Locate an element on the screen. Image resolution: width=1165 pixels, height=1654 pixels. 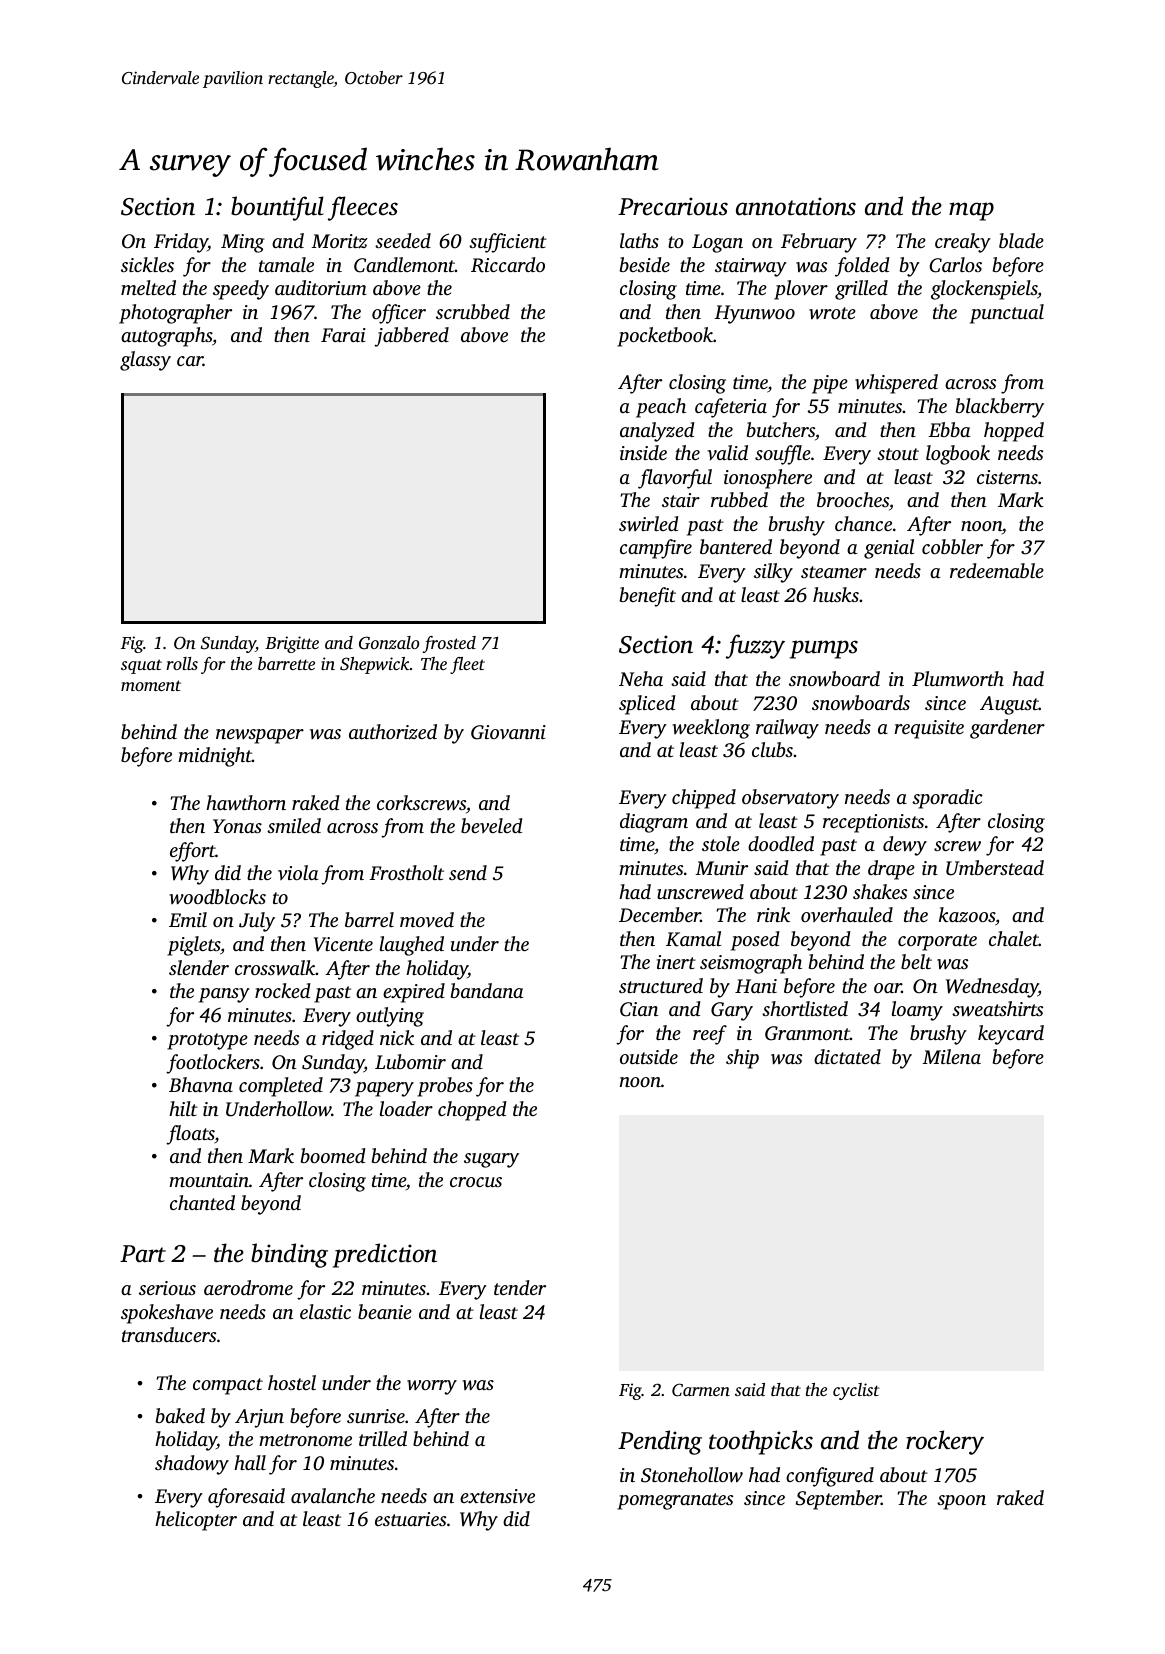
sweatshirts is located at coordinates (997, 1008).
